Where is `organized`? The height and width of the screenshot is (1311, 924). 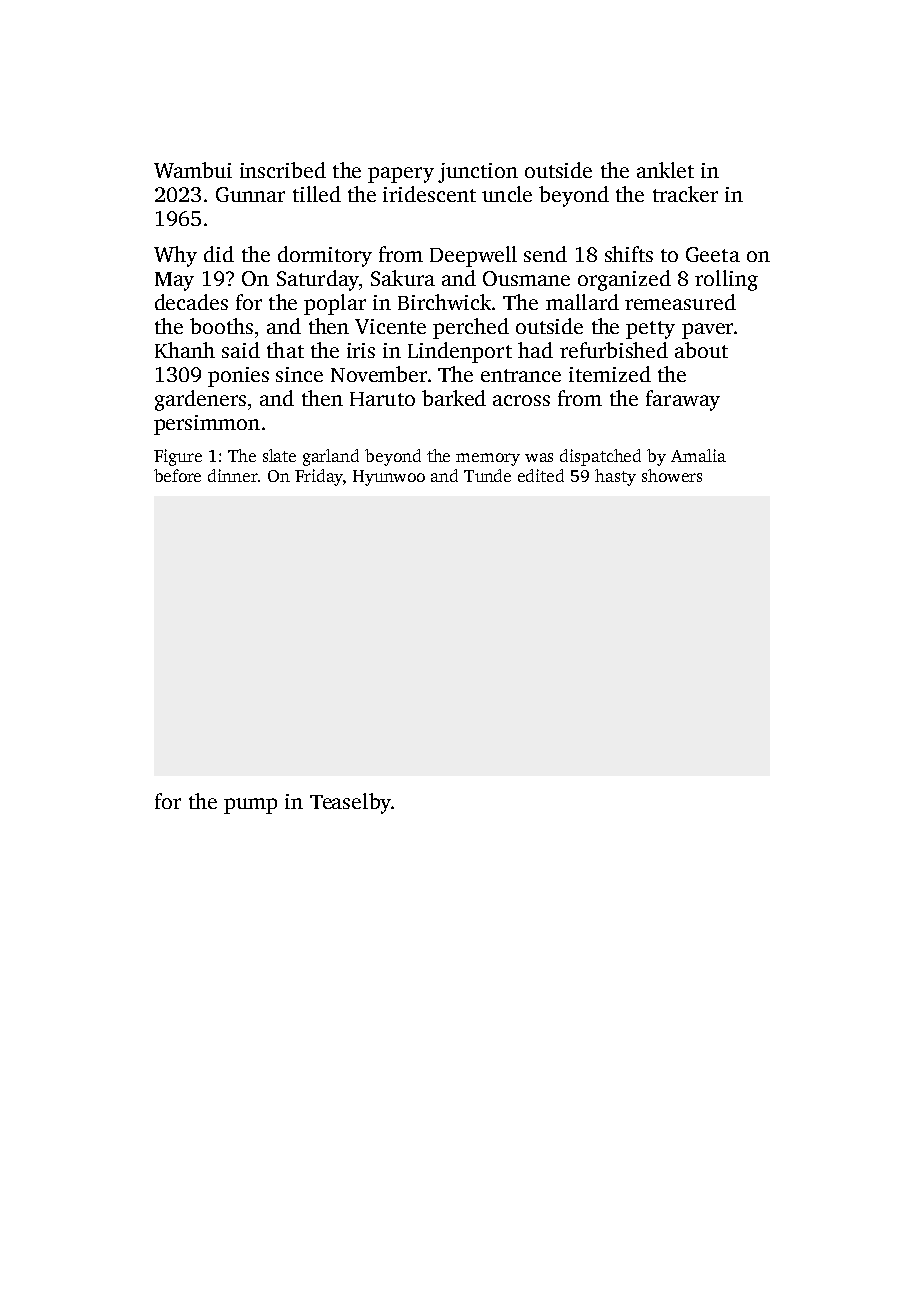
organized is located at coordinates (624, 280).
